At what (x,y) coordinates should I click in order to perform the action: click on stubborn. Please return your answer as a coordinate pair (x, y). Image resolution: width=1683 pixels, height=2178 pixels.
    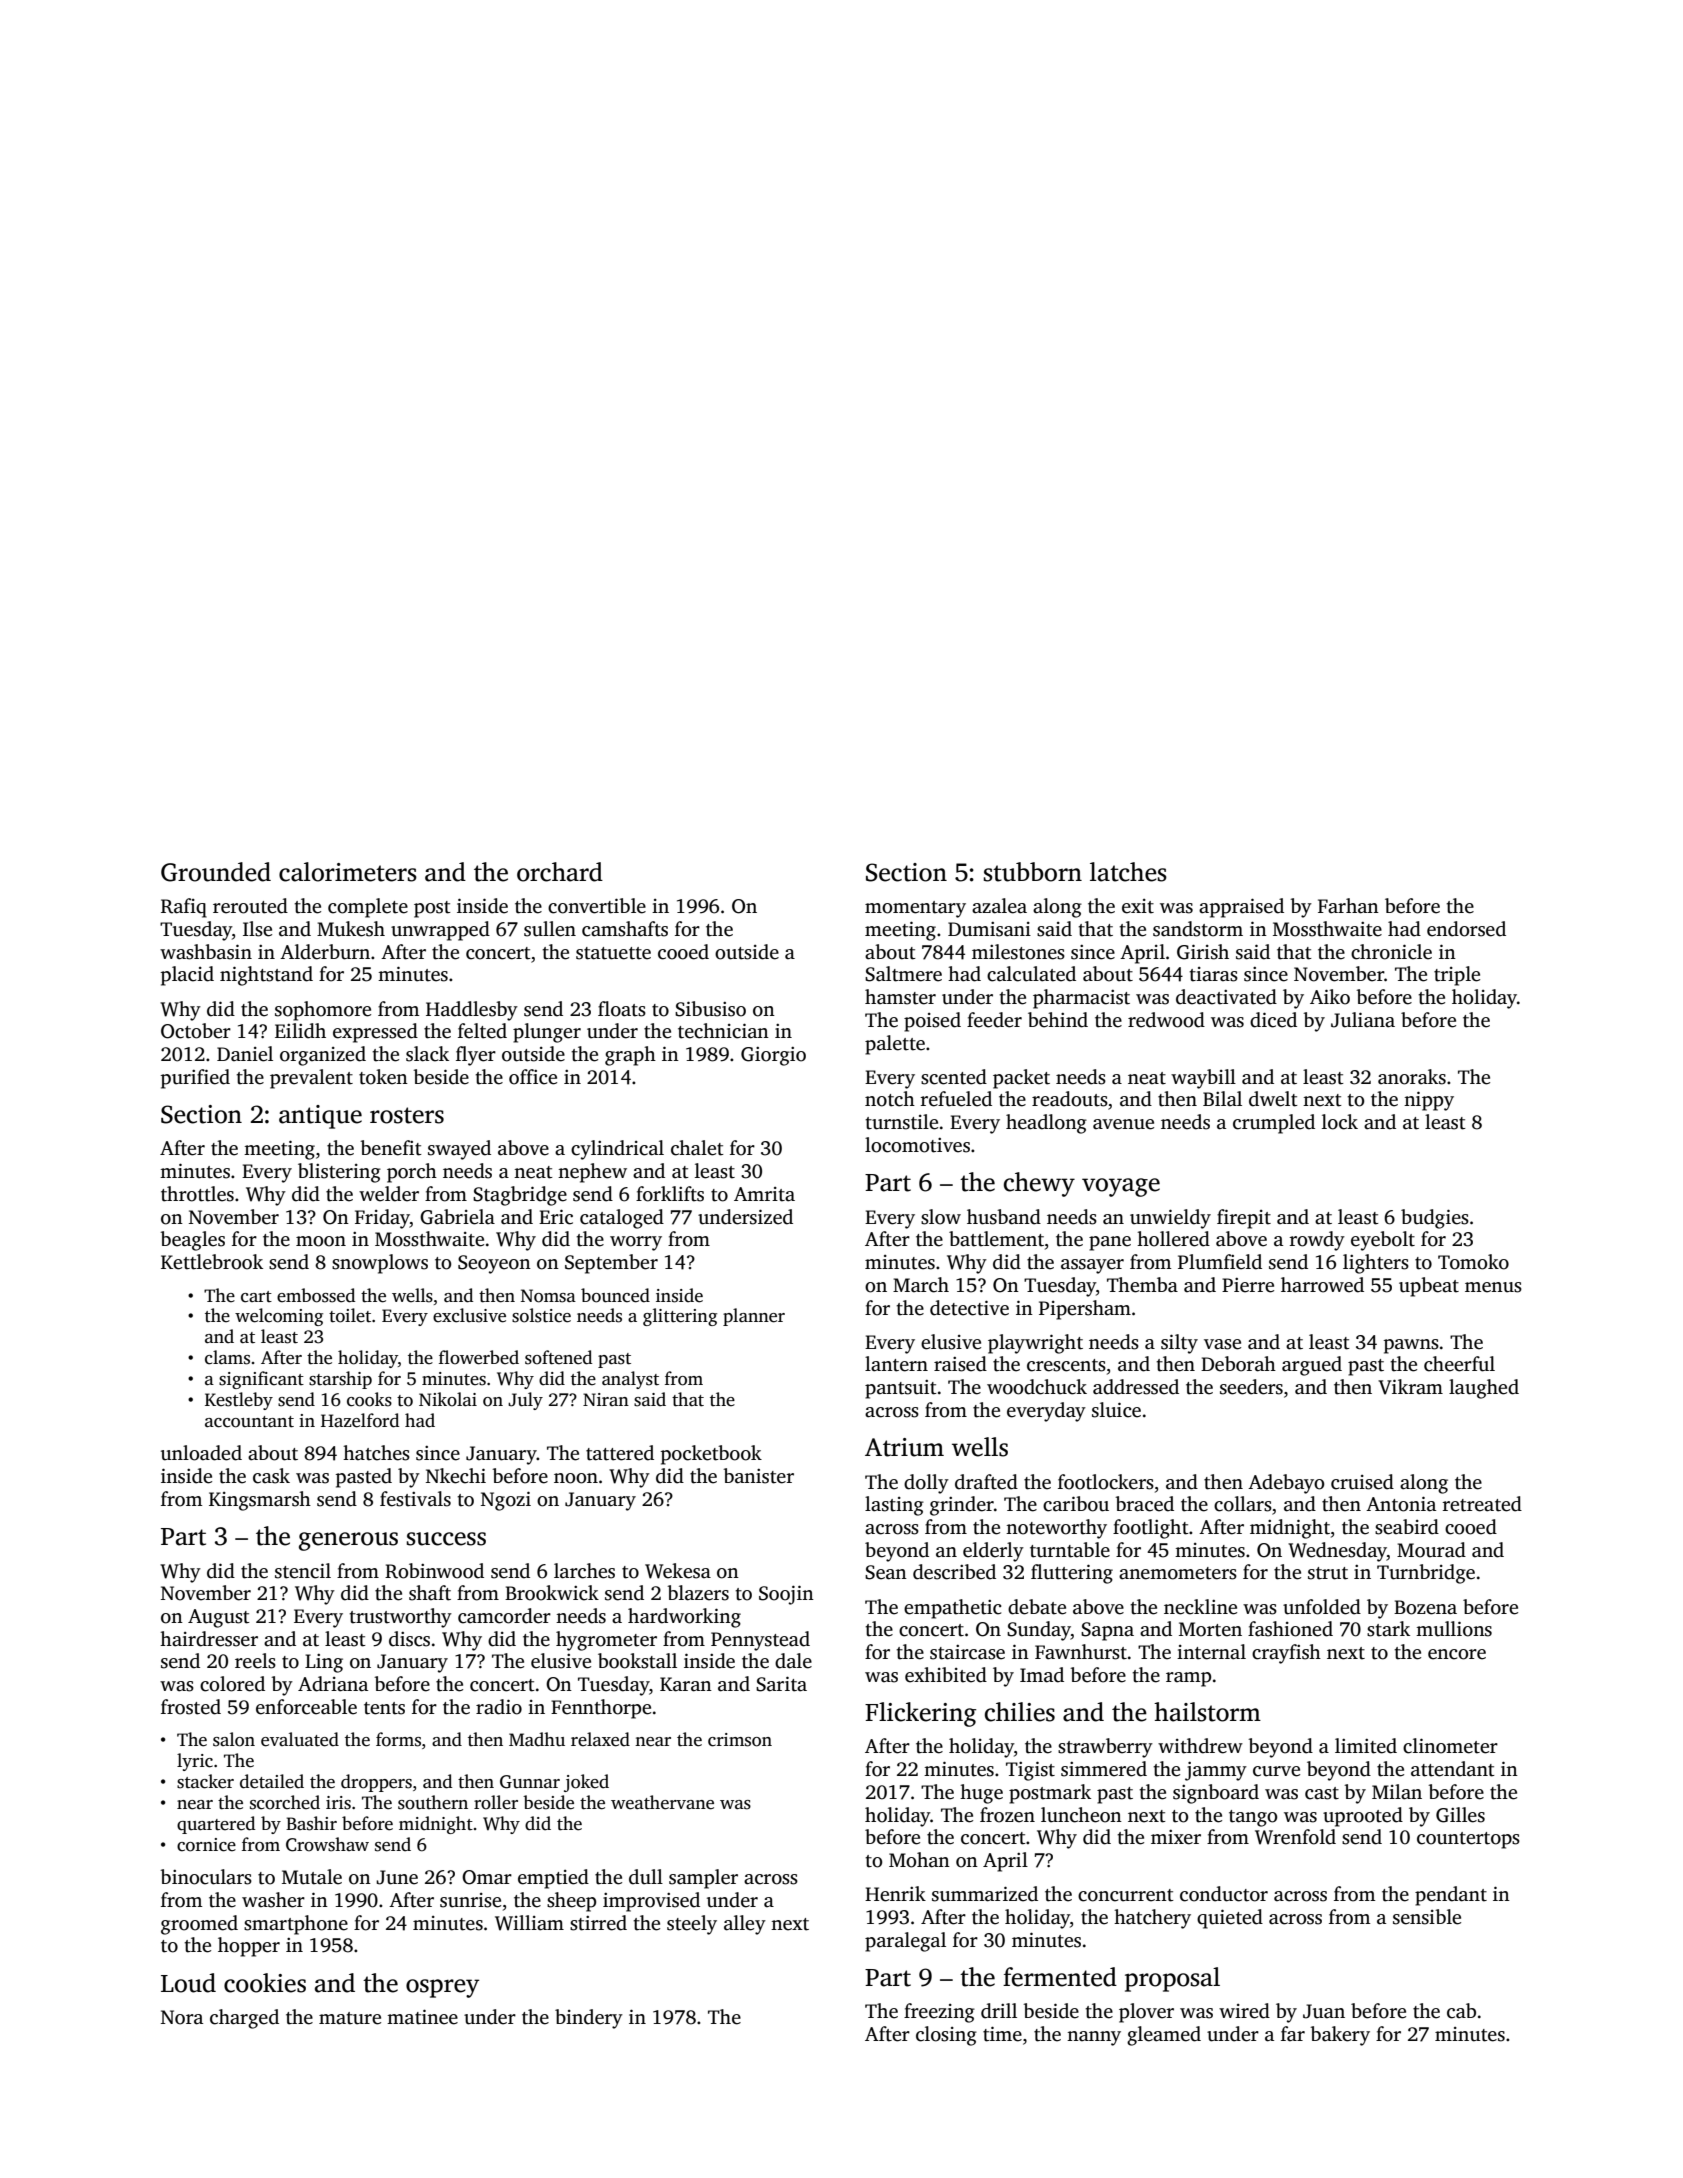
    Looking at the image, I should click on (1033, 872).
